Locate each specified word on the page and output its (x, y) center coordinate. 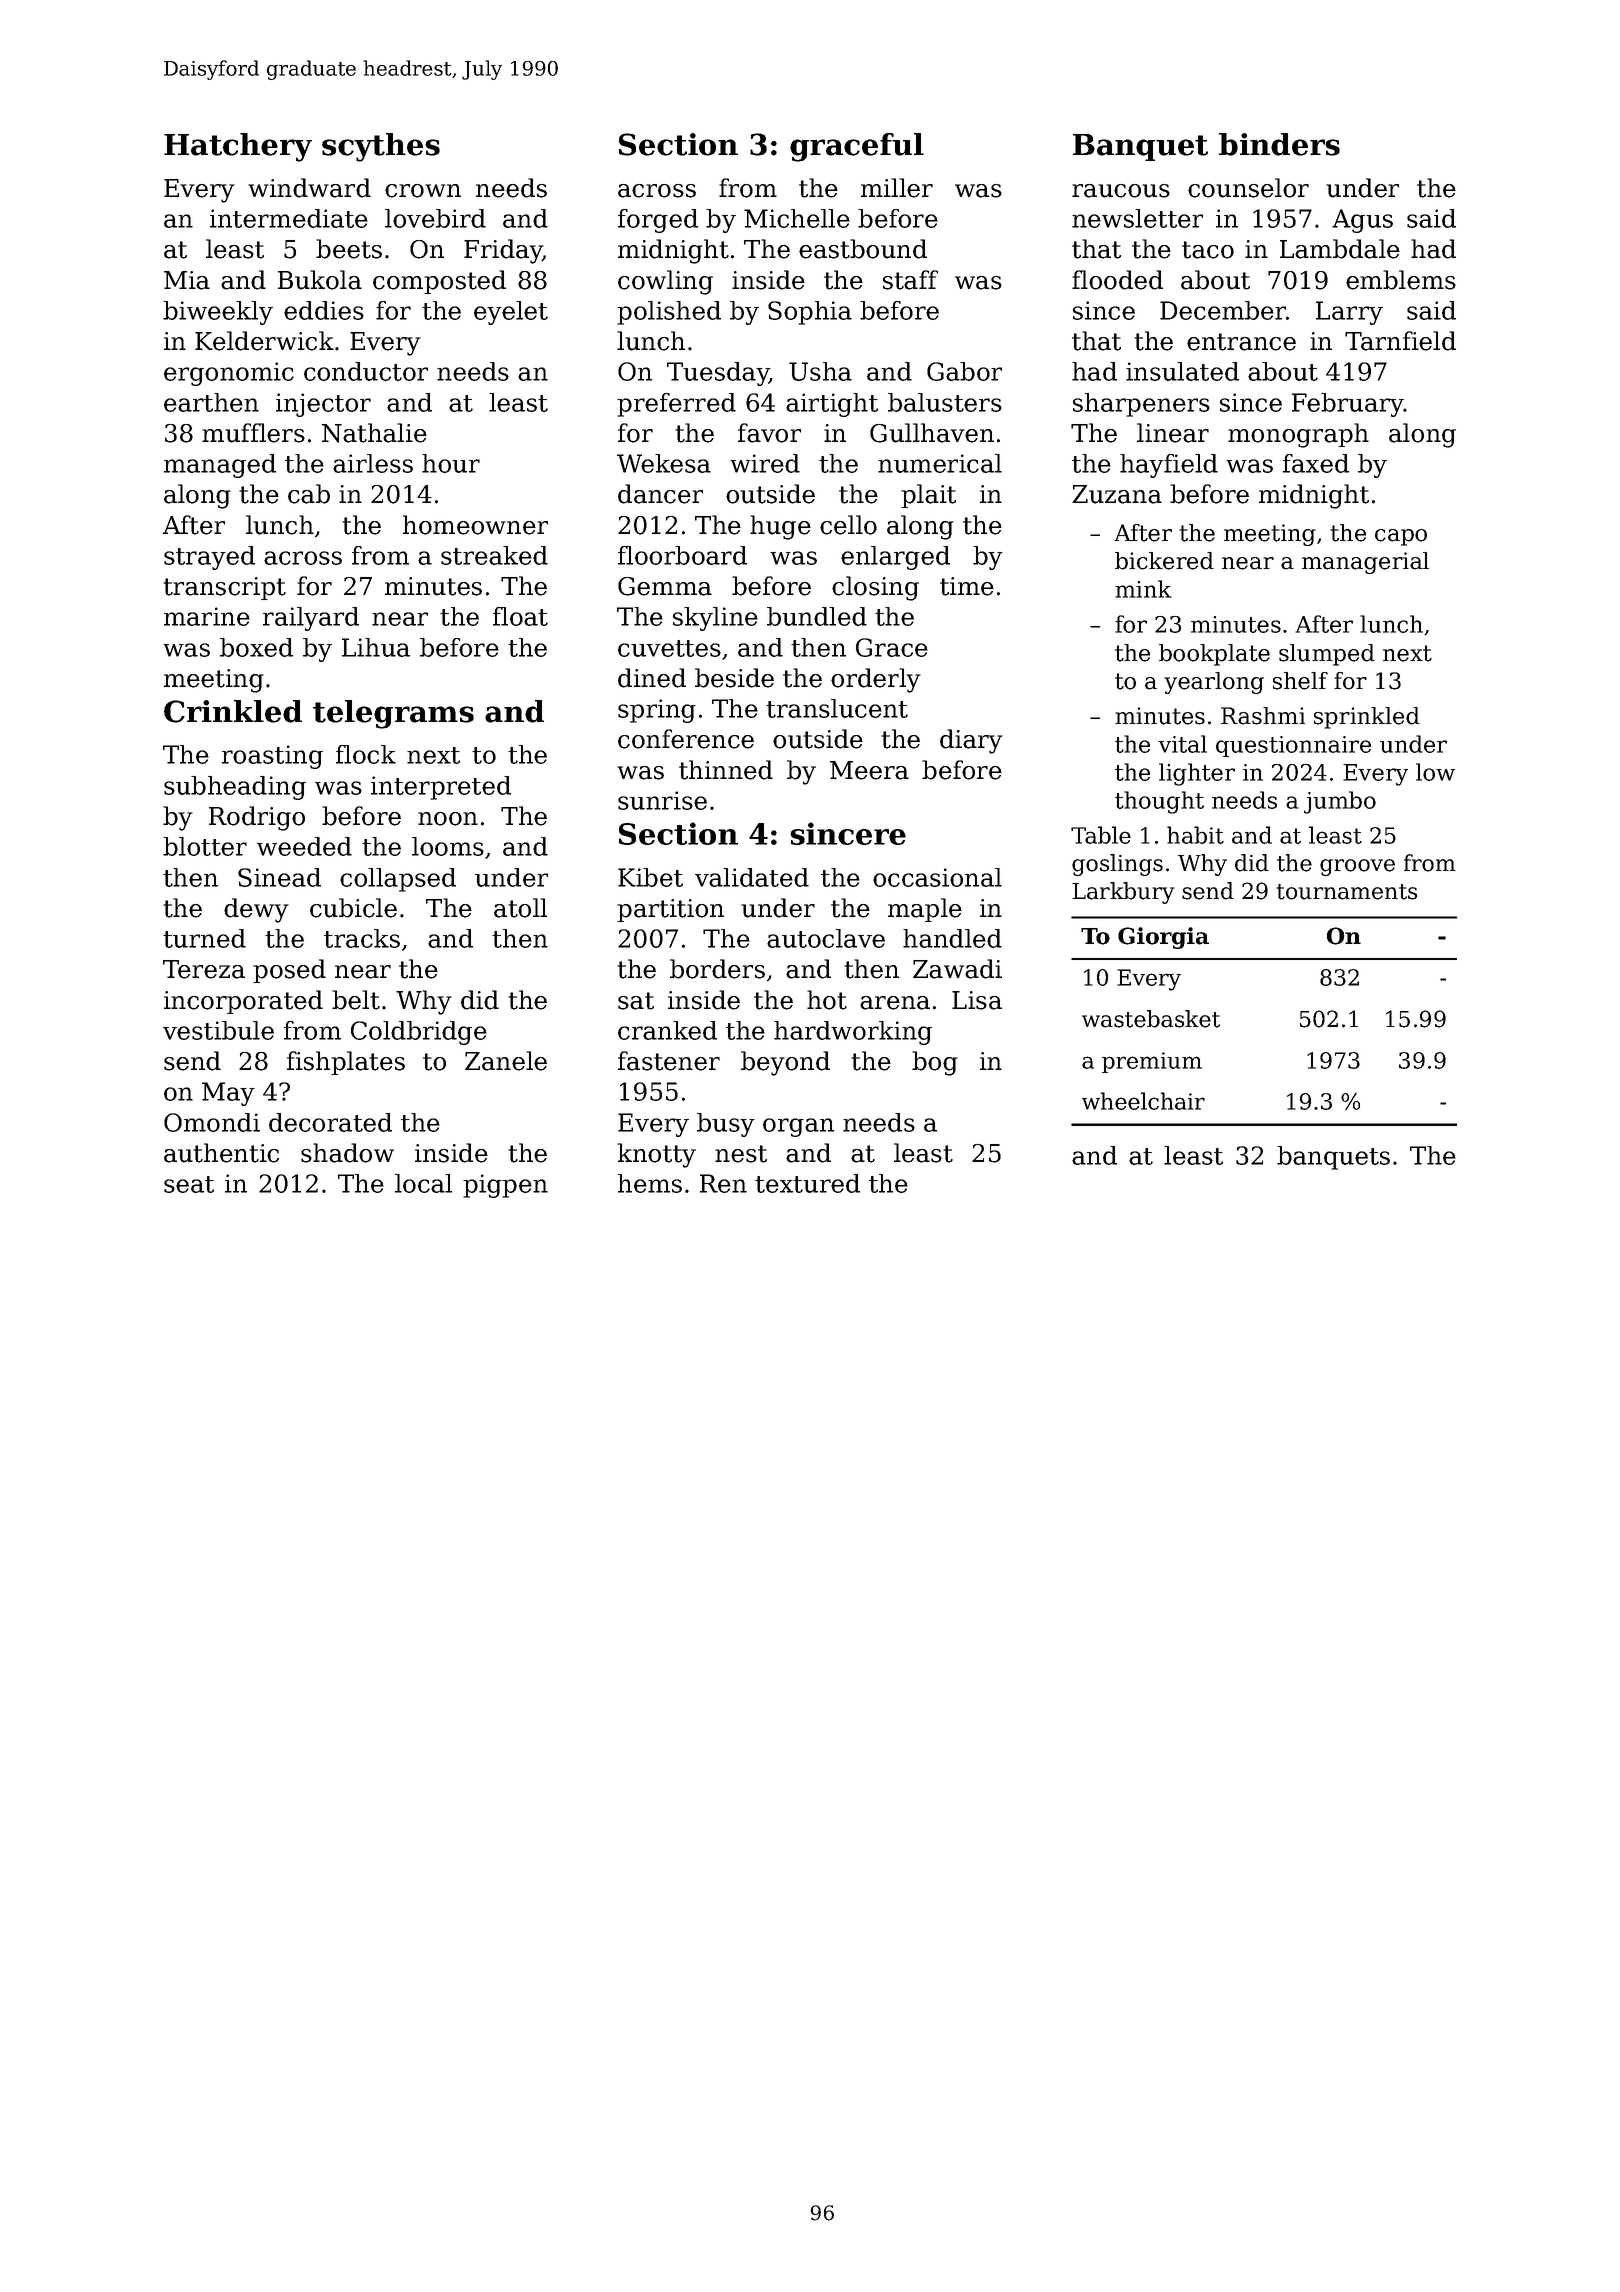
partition (670, 910)
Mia (187, 280)
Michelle (797, 218)
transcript (224, 588)
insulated (1182, 371)
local (423, 1183)
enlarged (895, 558)
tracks (362, 938)
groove (1357, 867)
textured (807, 1183)
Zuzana (1117, 494)
